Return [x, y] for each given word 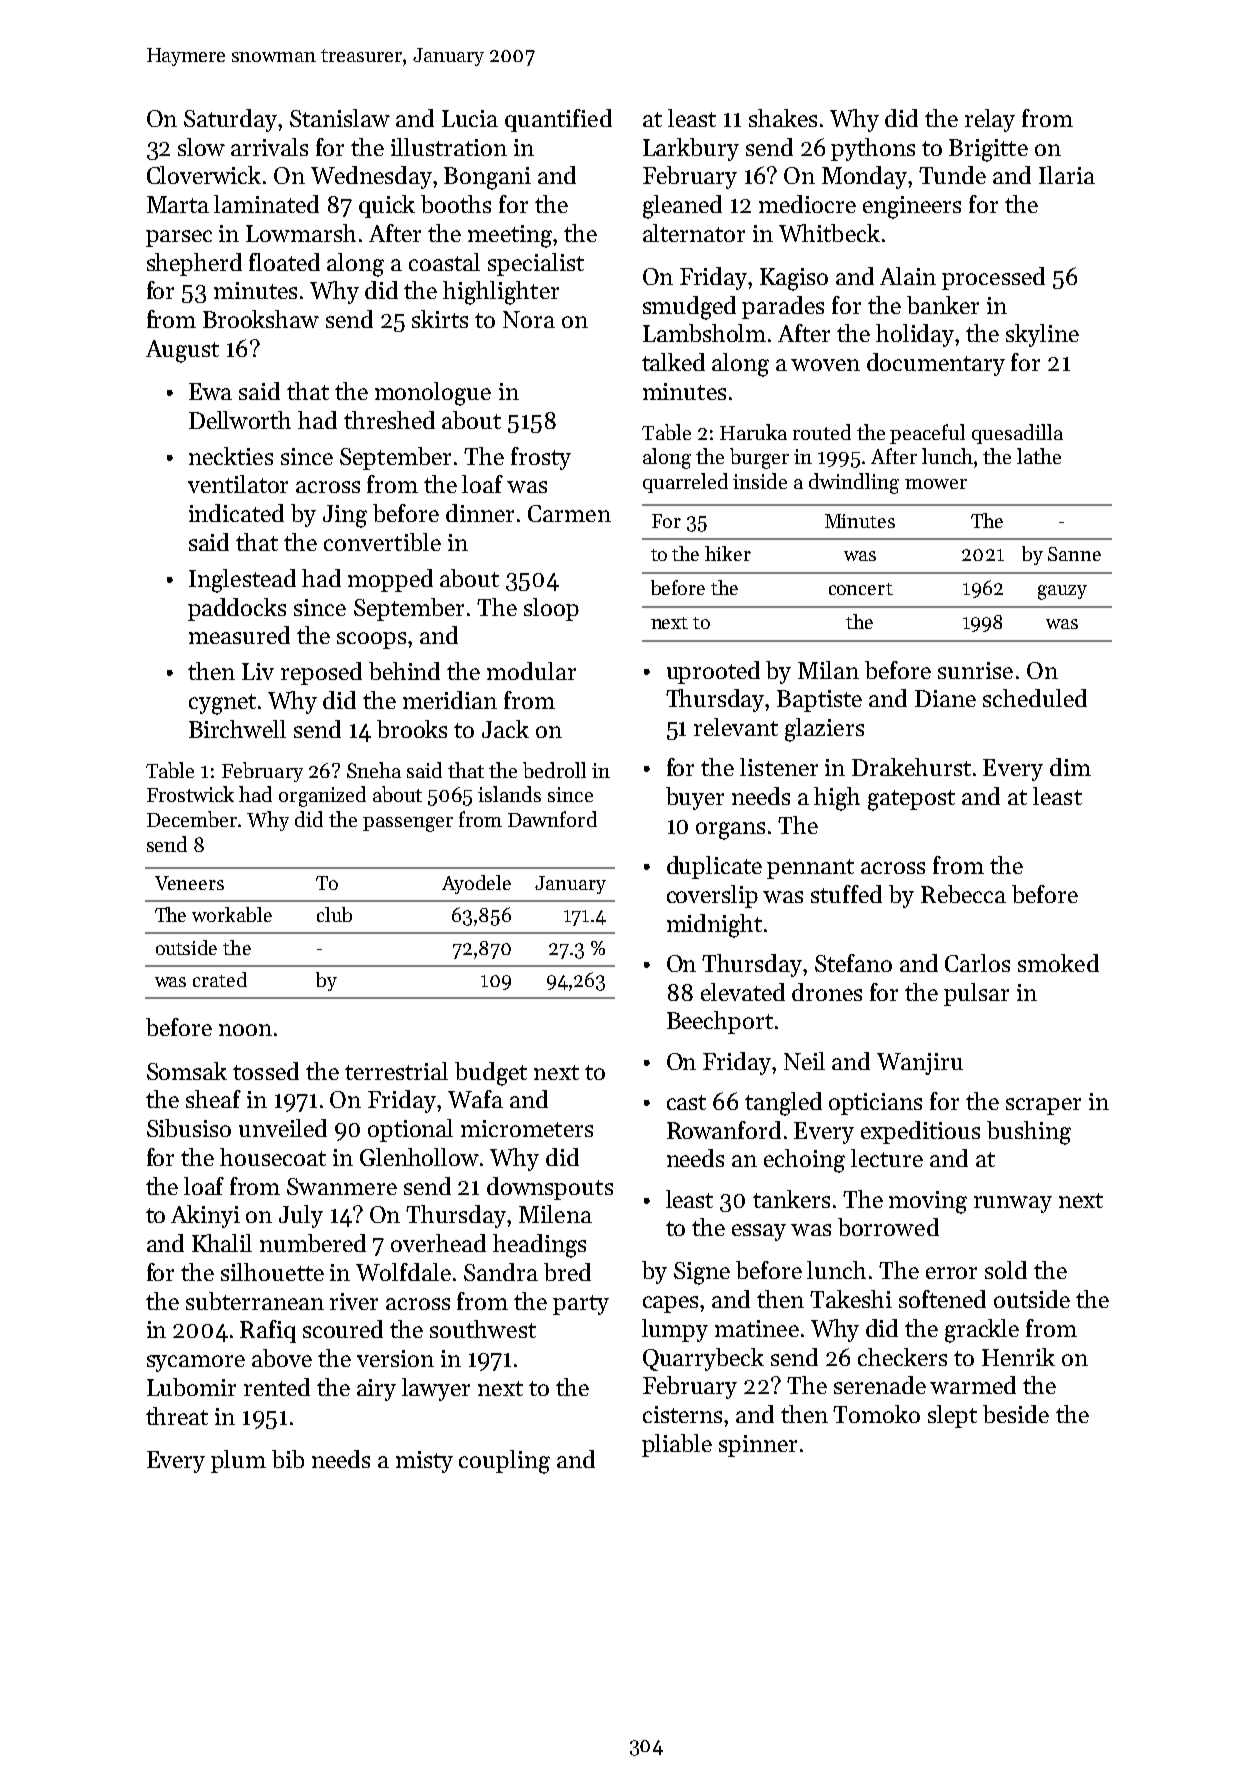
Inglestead [242, 581]
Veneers [189, 883]
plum [238, 1461]
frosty [541, 458]
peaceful [927, 434]
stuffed [846, 894]
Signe [702, 1273]
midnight [714, 926]
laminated [266, 204]
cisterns [682, 1414]
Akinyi [205, 1216]
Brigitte [988, 150]
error [951, 1273]
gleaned [682, 207]
